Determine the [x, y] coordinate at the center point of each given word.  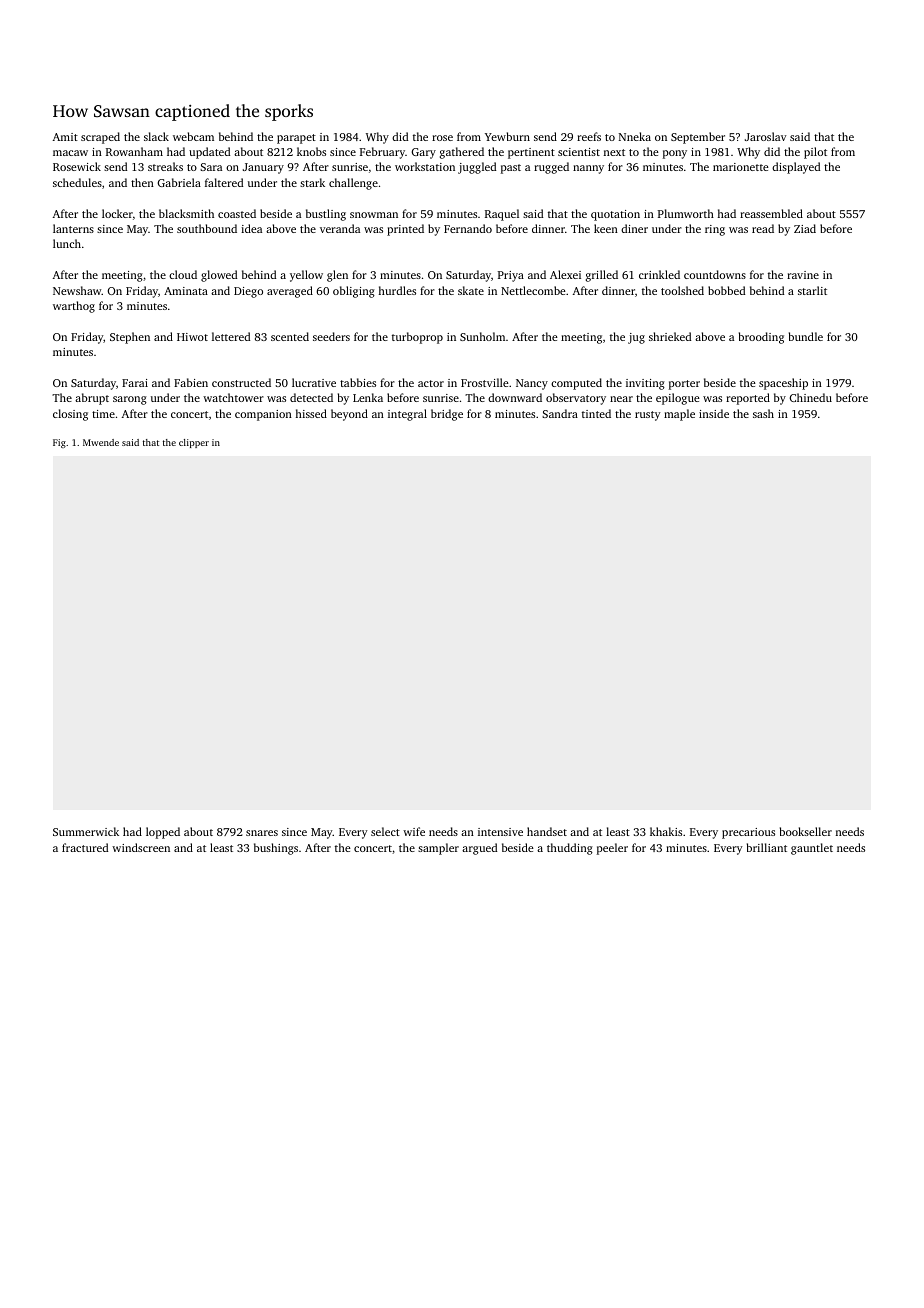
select [385, 831]
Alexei [565, 274]
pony [675, 154]
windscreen [141, 847]
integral [407, 415]
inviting [645, 384]
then [142, 182]
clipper [194, 443]
